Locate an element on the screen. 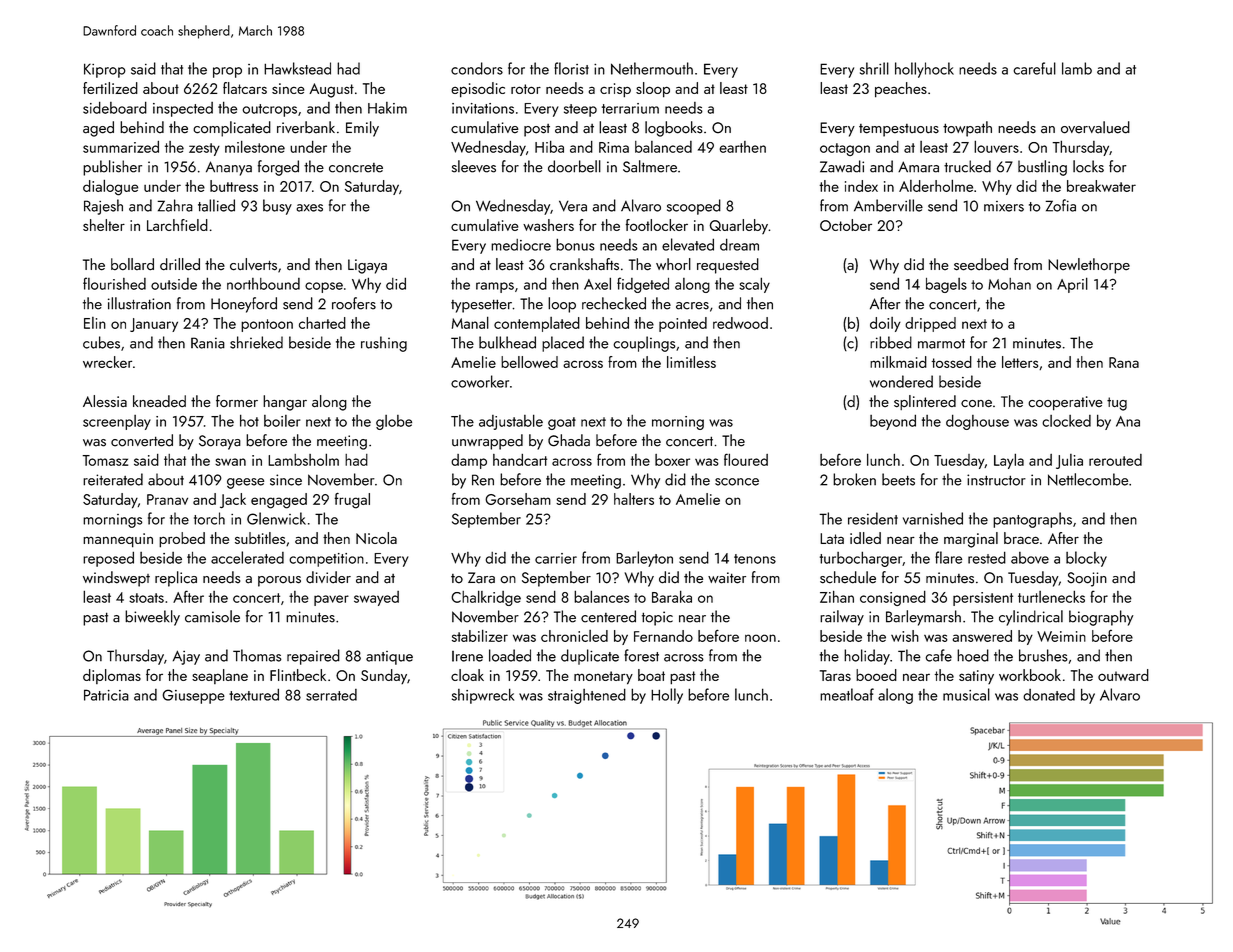 The image size is (1233, 952). towpath is located at coordinates (967, 129).
